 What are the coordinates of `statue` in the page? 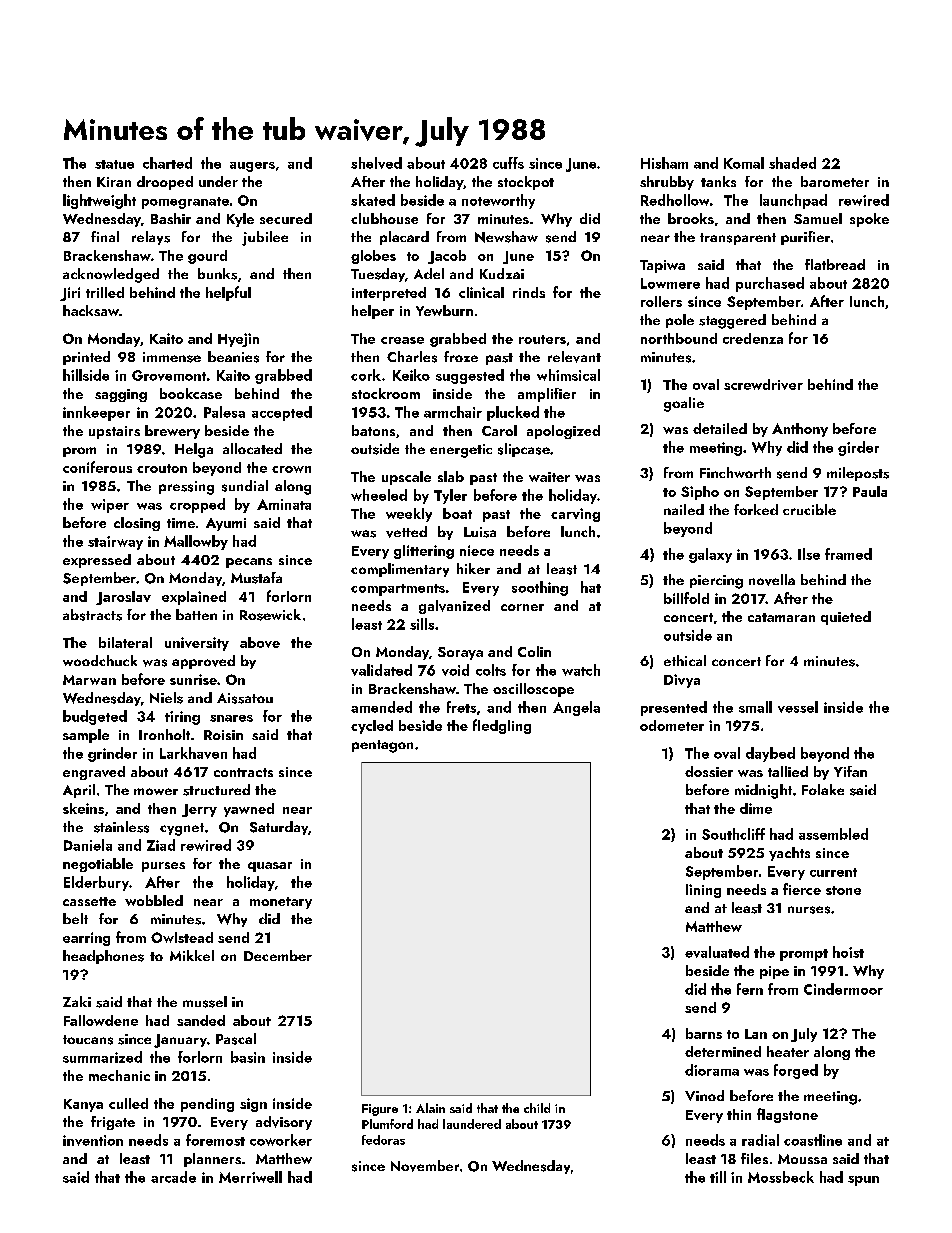 It's located at (114, 164).
